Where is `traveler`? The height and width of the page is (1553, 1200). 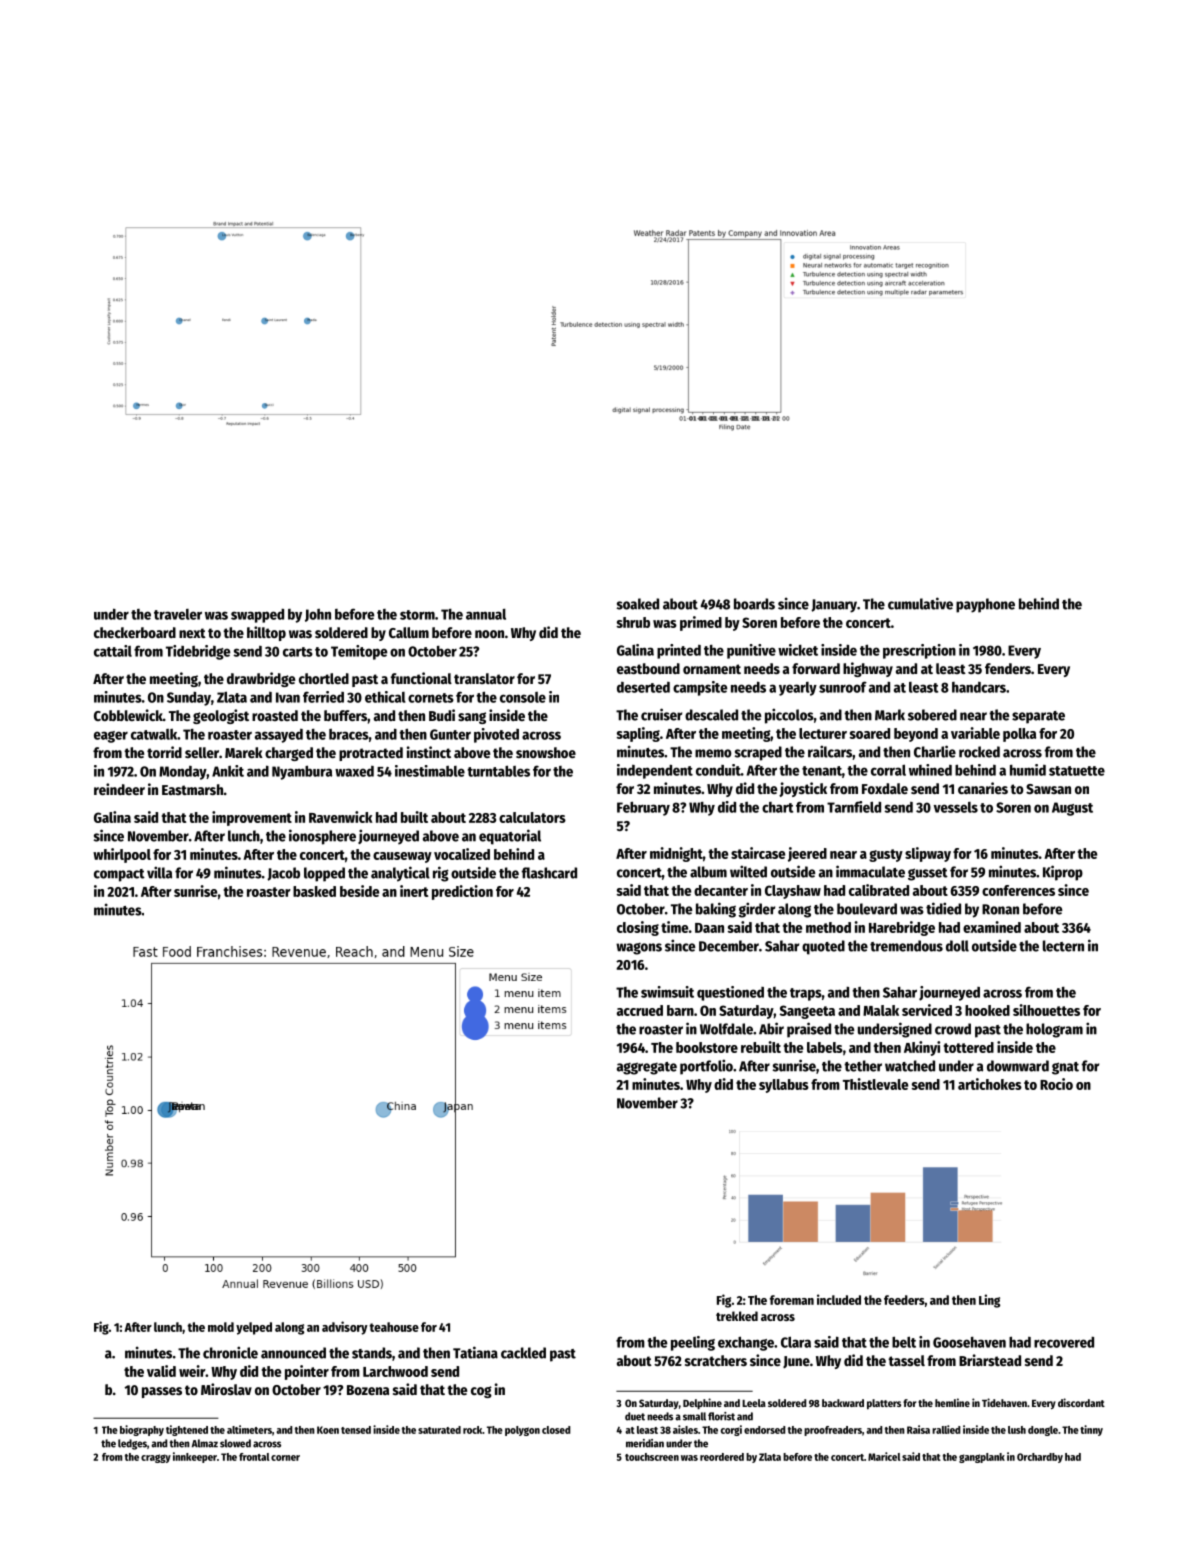
traveler is located at coordinates (178, 614).
